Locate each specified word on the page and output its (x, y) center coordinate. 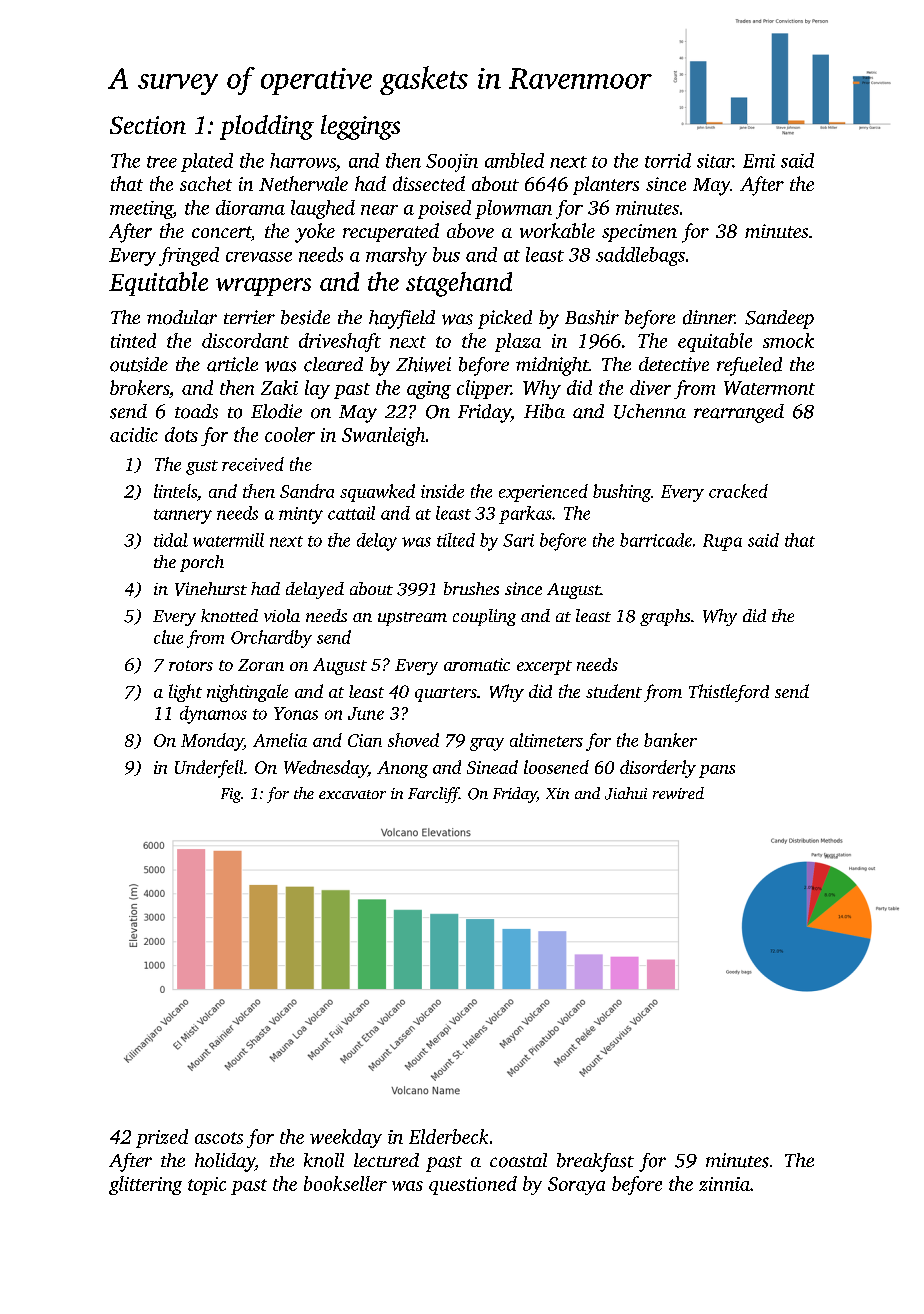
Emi (759, 161)
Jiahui (626, 793)
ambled (514, 160)
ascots (219, 1138)
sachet (206, 183)
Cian (365, 740)
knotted (229, 615)
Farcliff (433, 795)
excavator (352, 794)
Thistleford (729, 693)
